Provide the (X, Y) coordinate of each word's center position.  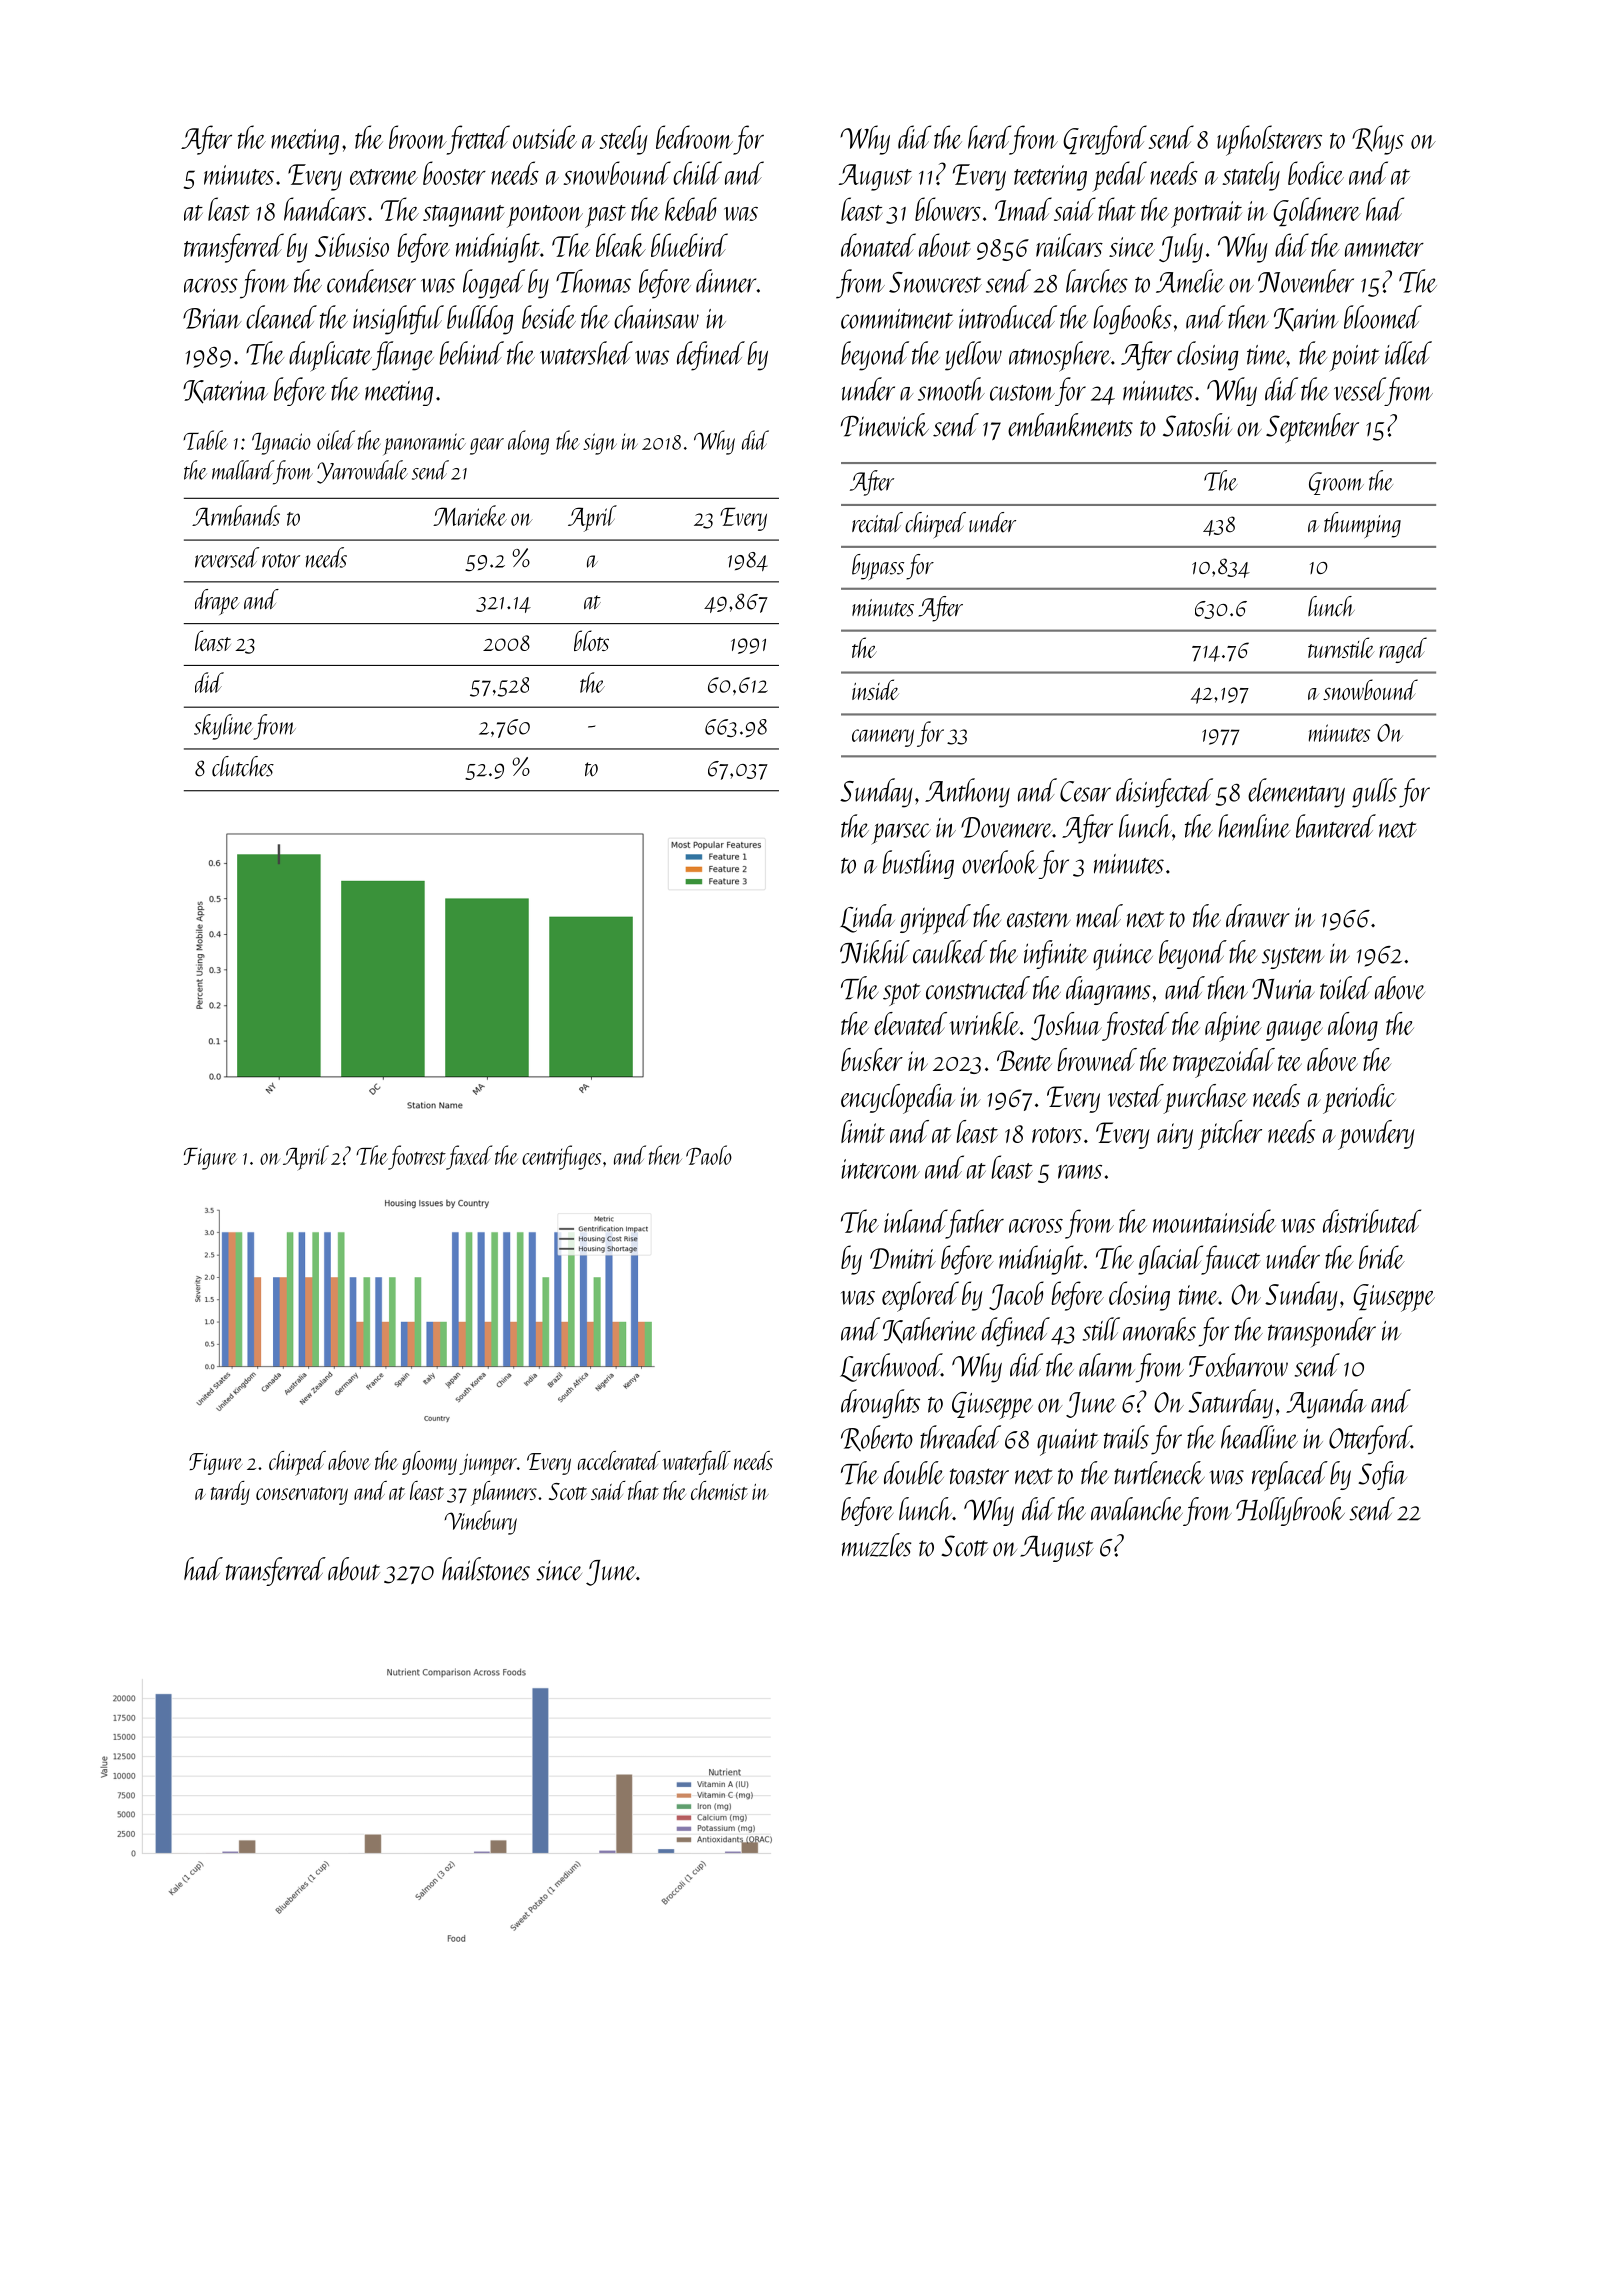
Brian (212, 318)
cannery (883, 738)
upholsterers (1269, 140)
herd (989, 137)
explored (920, 1296)
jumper (488, 1465)
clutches (243, 766)
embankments (1070, 425)
